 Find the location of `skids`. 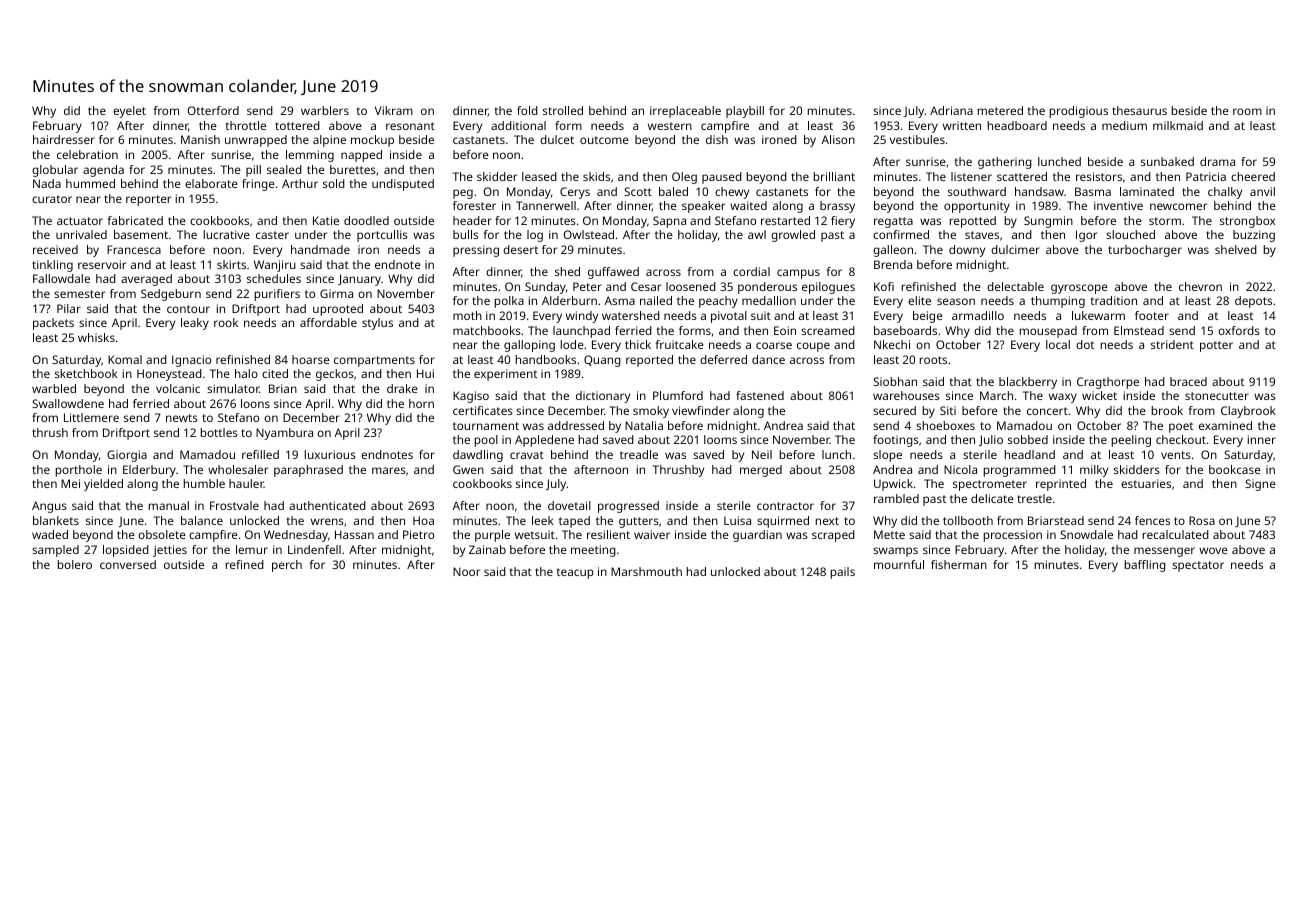

skids is located at coordinates (596, 176).
